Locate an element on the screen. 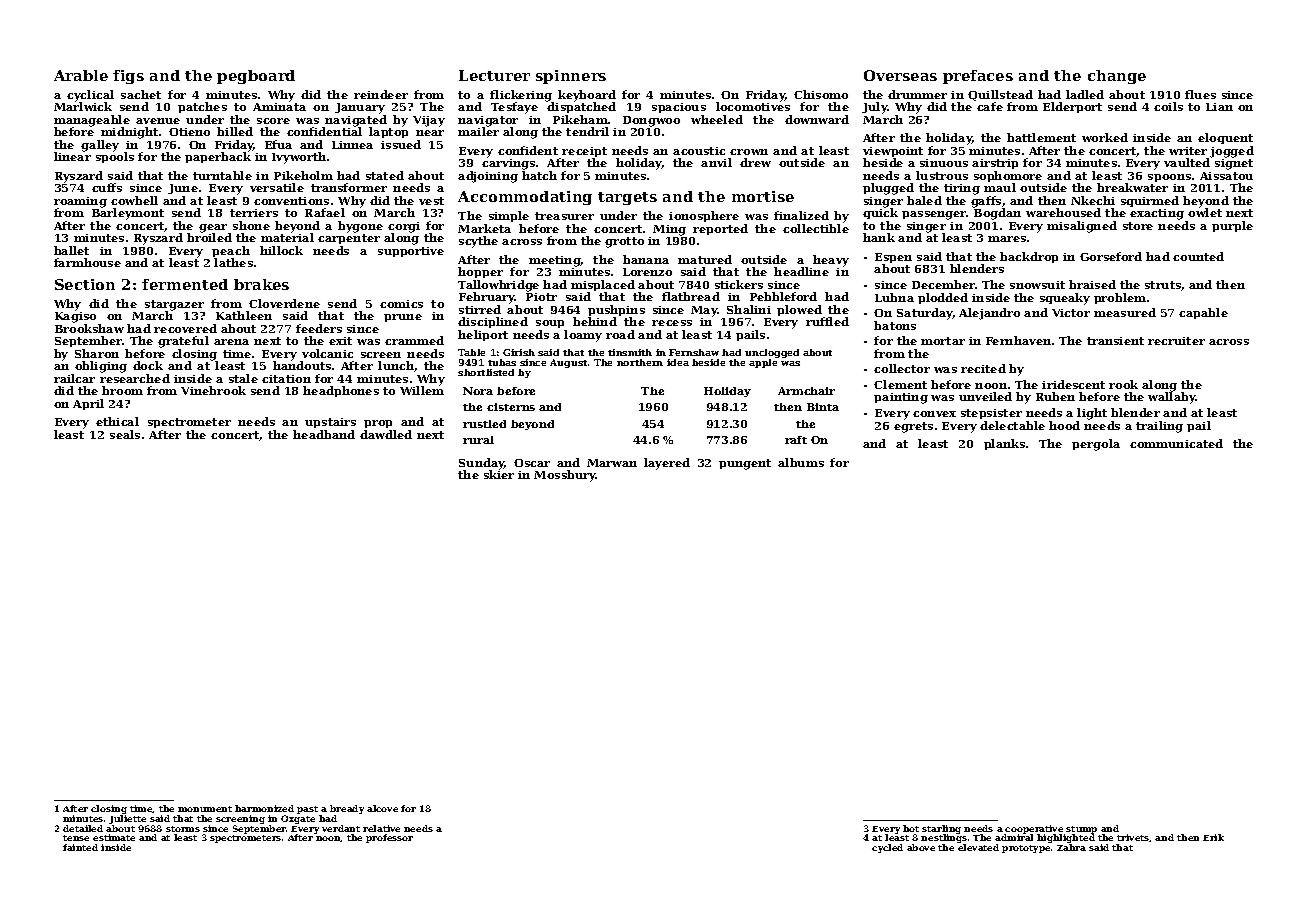  Erik is located at coordinates (1213, 837).
